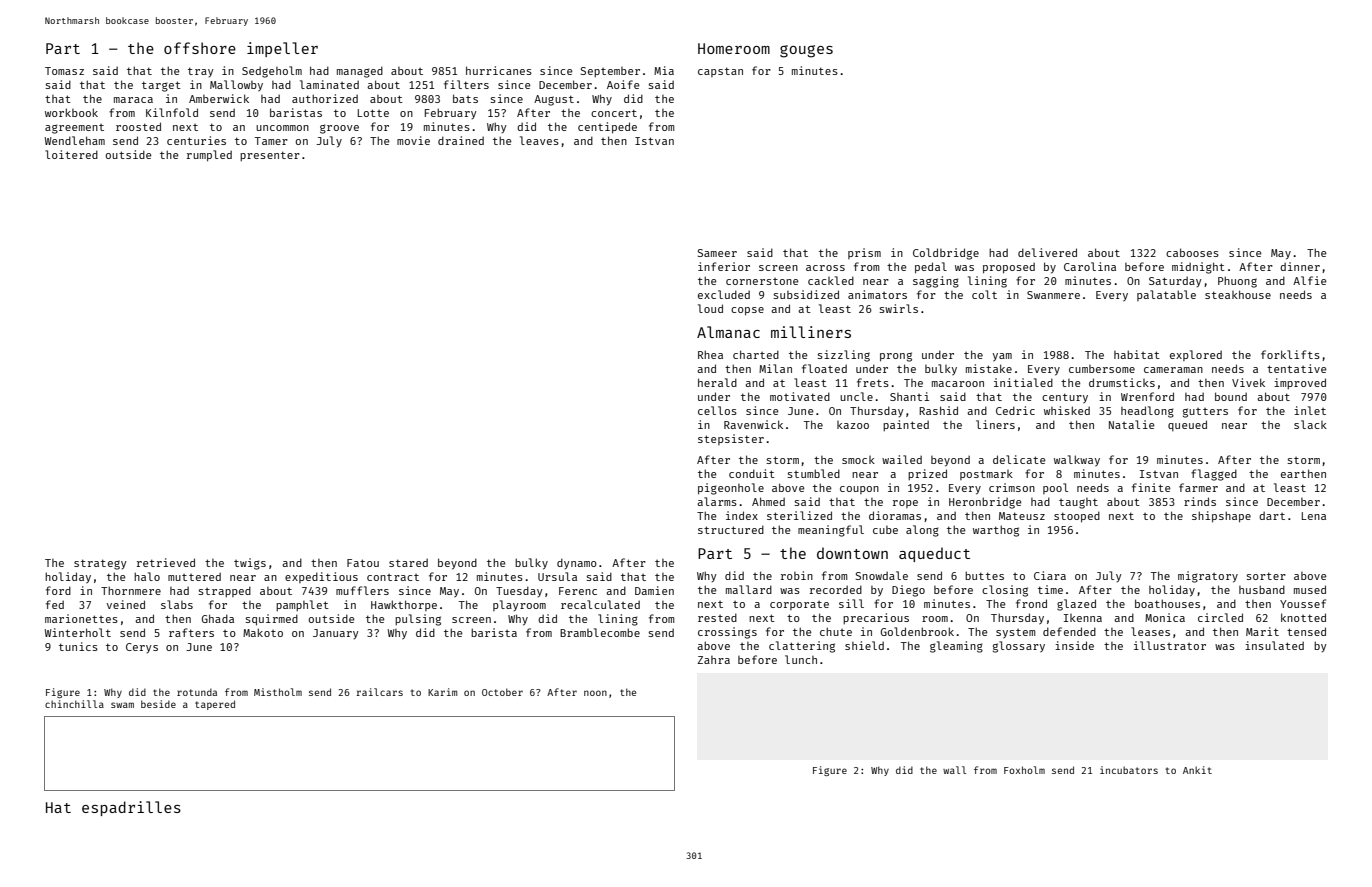  What do you see at coordinates (600, 604) in the screenshot?
I see `recalculated` at bounding box center [600, 604].
